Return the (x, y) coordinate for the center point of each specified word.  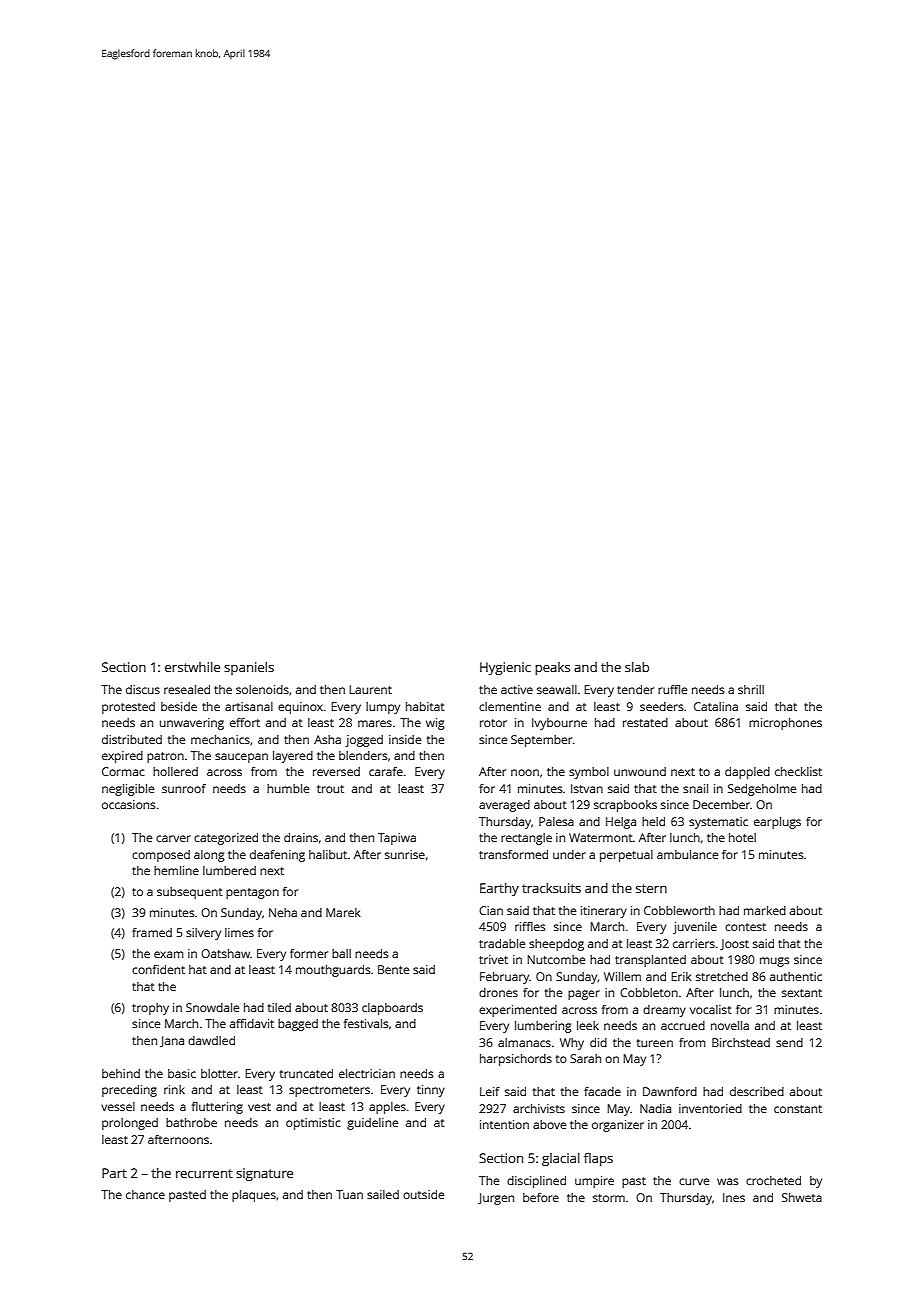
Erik (681, 976)
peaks (552, 668)
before (541, 1197)
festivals (366, 1023)
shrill (751, 689)
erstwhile (192, 667)
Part (114, 1173)
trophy (150, 1009)
